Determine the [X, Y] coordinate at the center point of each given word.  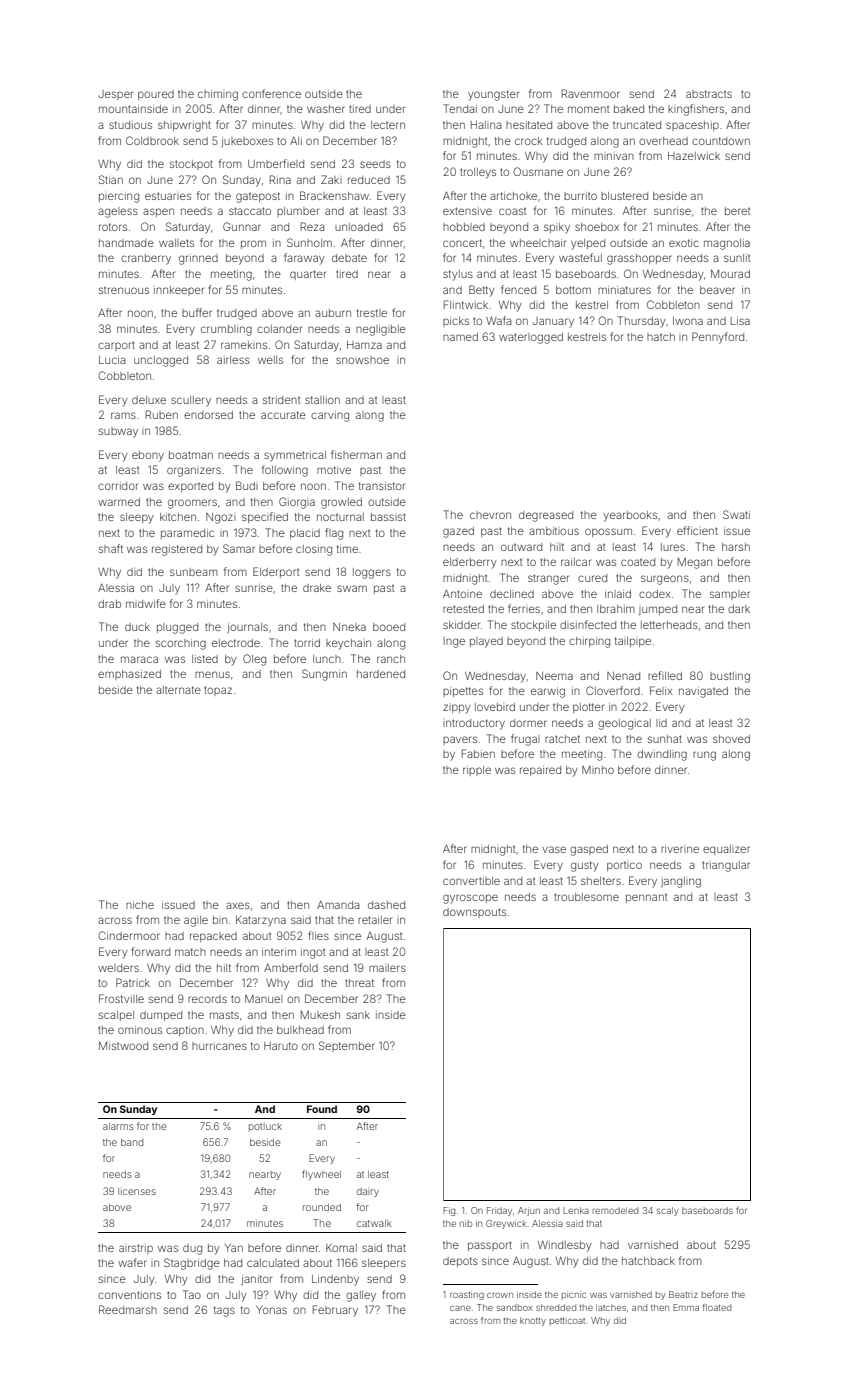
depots [460, 1262]
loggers [372, 573]
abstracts [709, 94]
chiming [218, 95]
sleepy [137, 518]
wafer [132, 1262]
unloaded [359, 227]
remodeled [615, 1210]
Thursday [641, 322]
